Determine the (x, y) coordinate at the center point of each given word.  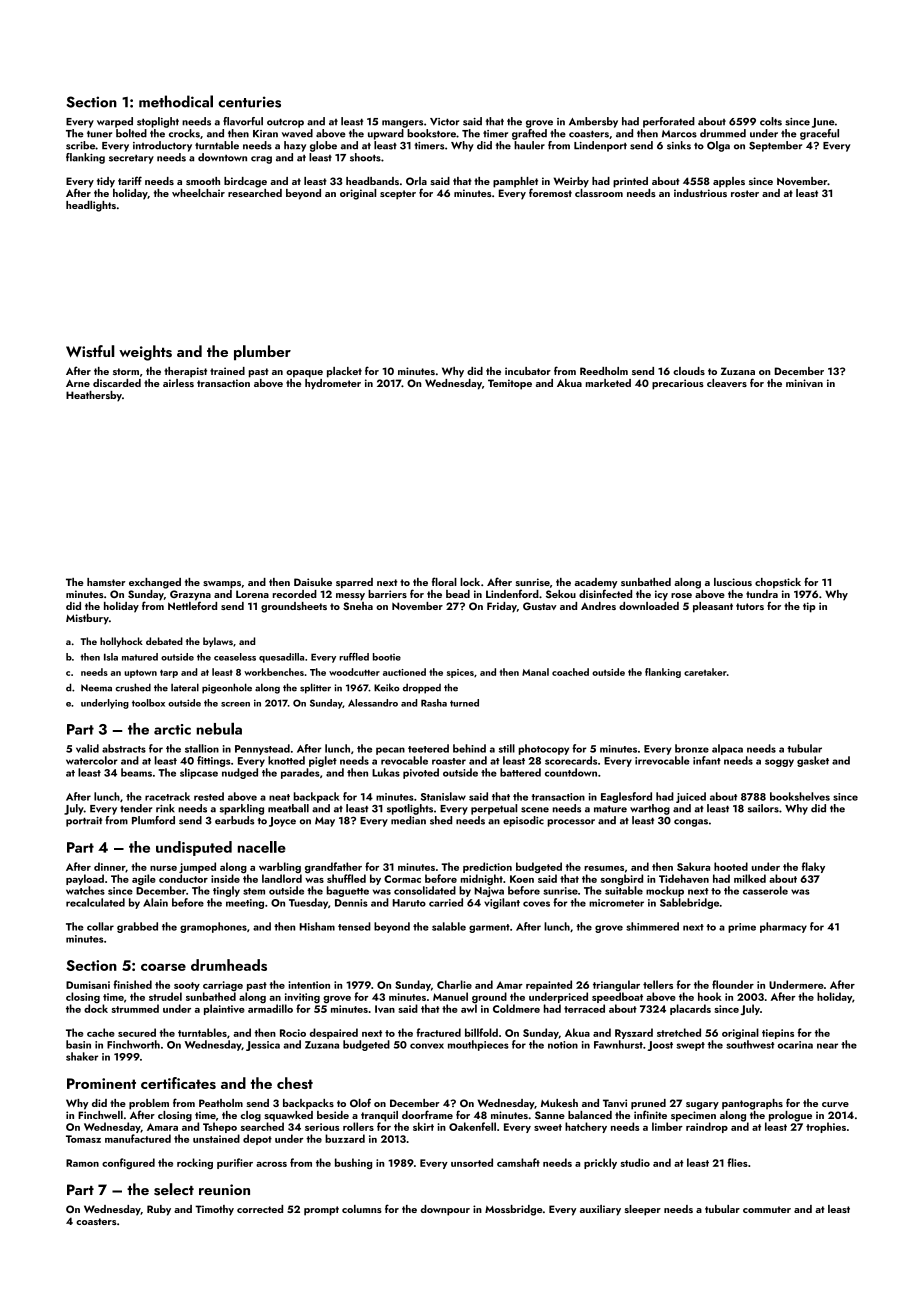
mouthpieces (478, 1045)
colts (771, 121)
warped (115, 122)
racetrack (167, 796)
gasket (813, 761)
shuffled (346, 878)
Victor (444, 122)
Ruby (159, 1210)
